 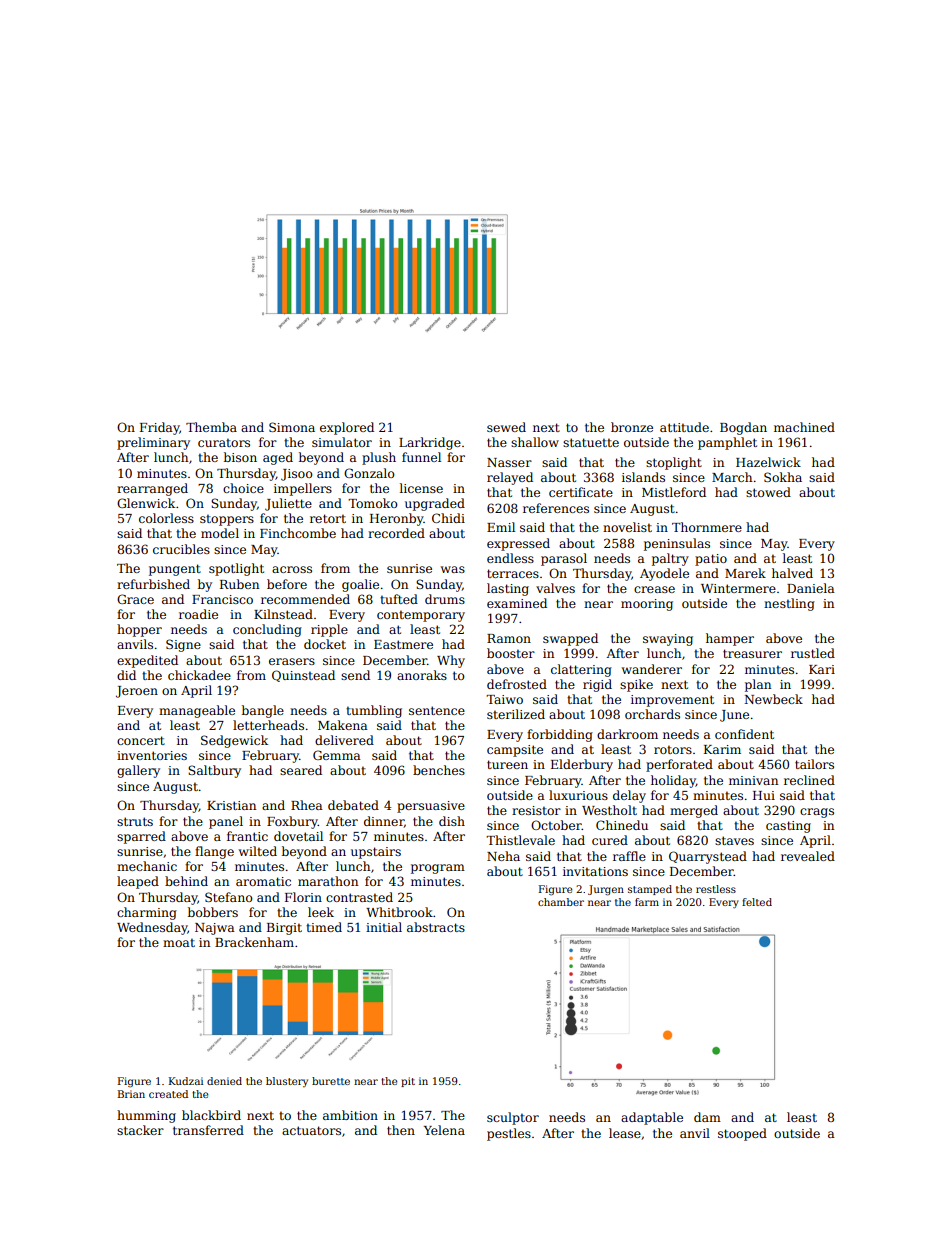 What do you see at coordinates (581, 492) in the screenshot?
I see `certificate` at bounding box center [581, 492].
